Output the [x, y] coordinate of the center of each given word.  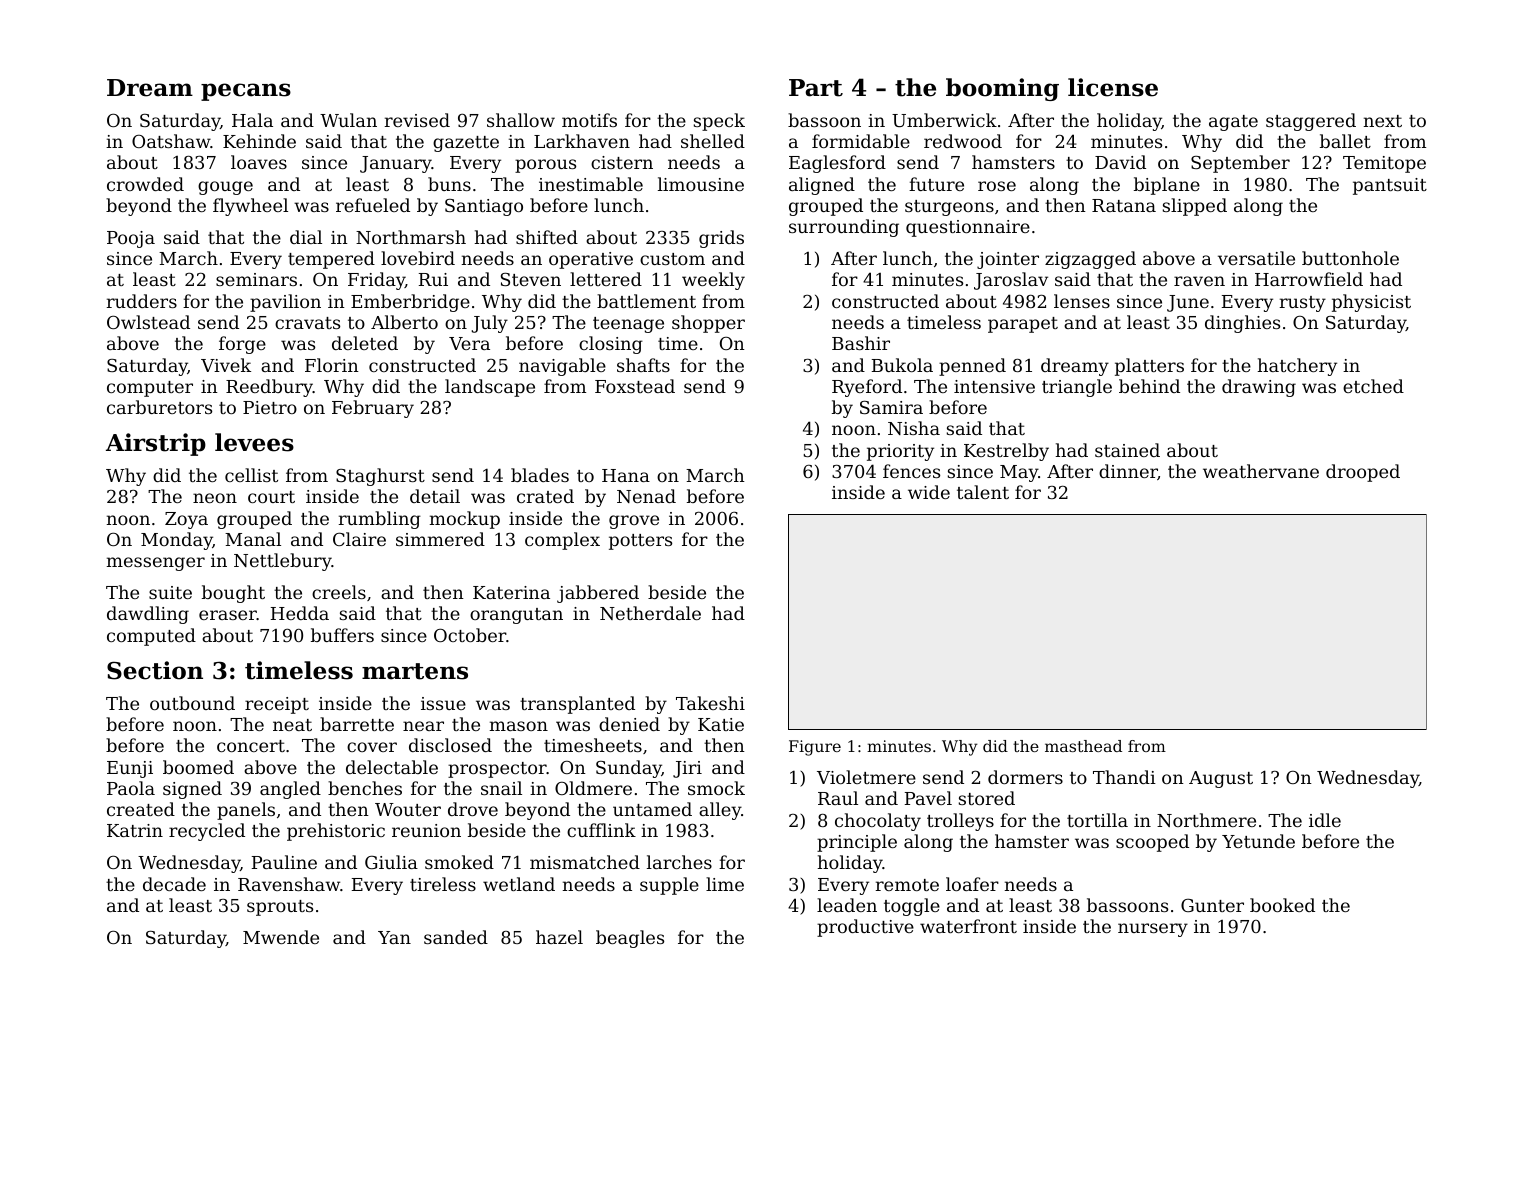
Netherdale [650, 613]
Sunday [629, 769]
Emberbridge [410, 303]
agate [1233, 123]
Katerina [511, 592]
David [1120, 162]
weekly [713, 281]
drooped [1363, 473]
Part [816, 88]
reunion [426, 830]
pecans [246, 92]
